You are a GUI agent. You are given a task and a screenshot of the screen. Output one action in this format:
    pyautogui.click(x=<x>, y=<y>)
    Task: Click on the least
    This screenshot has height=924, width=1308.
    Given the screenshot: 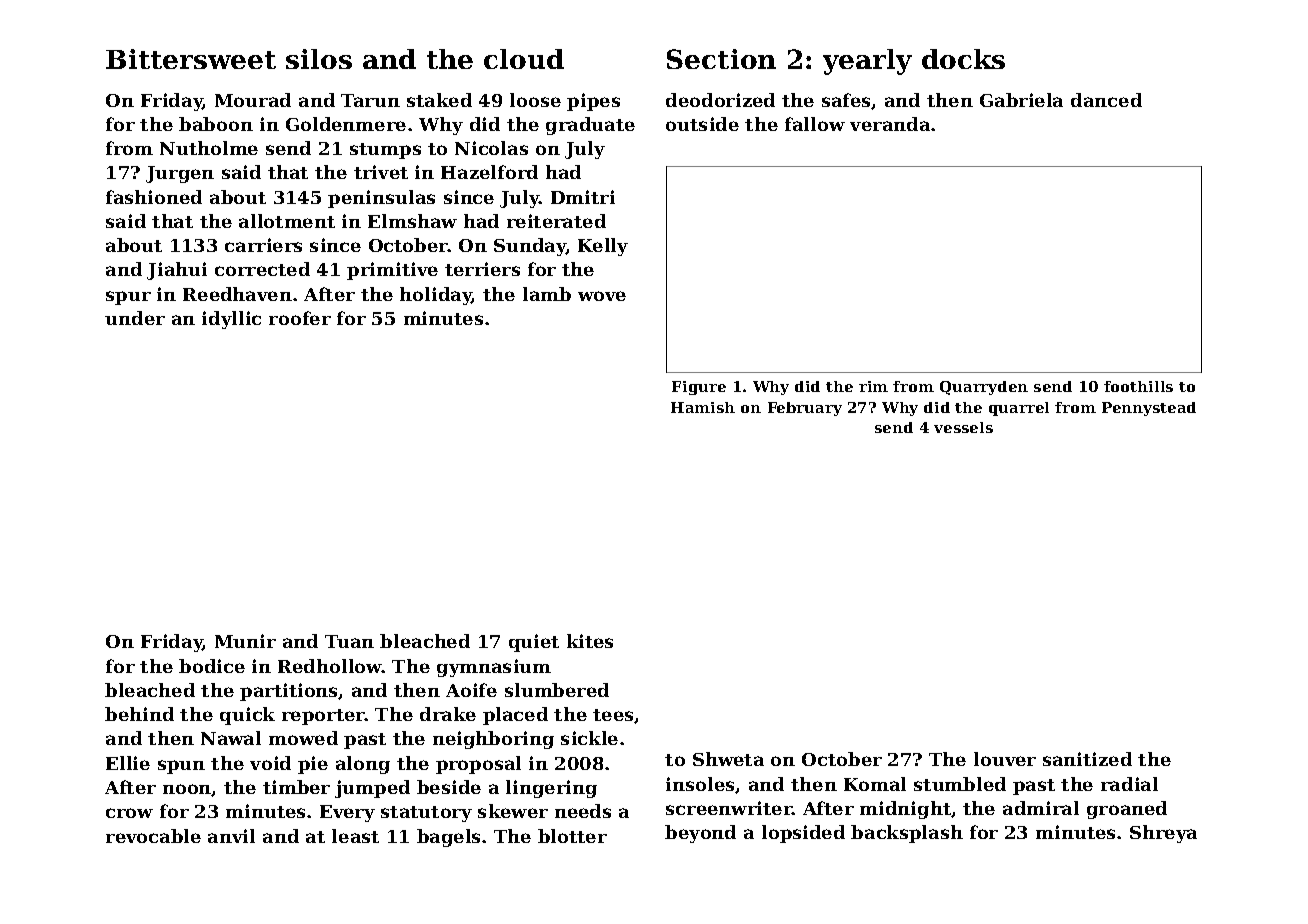 What is the action you would take?
    pyautogui.click(x=355, y=836)
